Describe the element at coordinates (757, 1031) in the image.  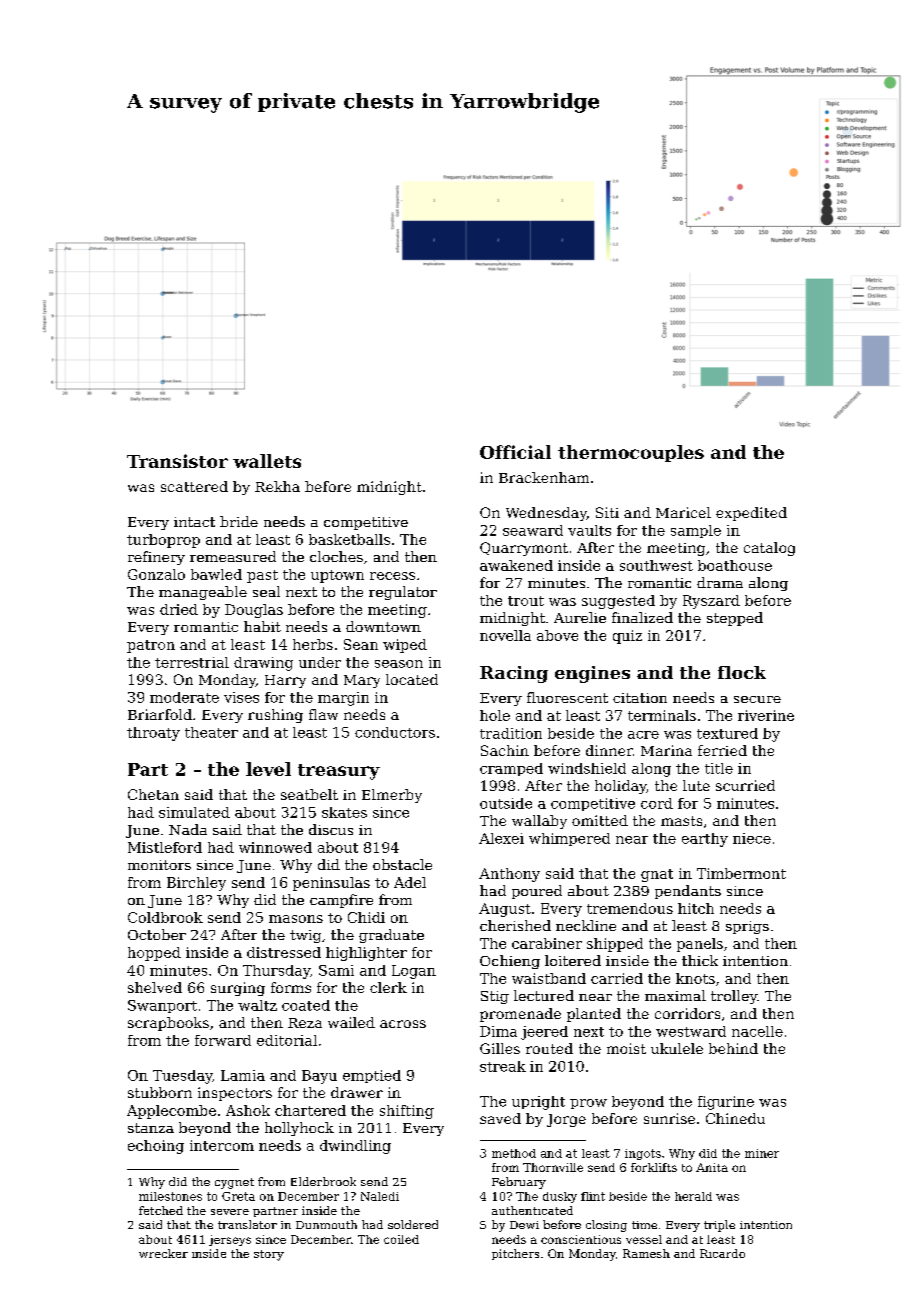
I see `nacelle` at that location.
